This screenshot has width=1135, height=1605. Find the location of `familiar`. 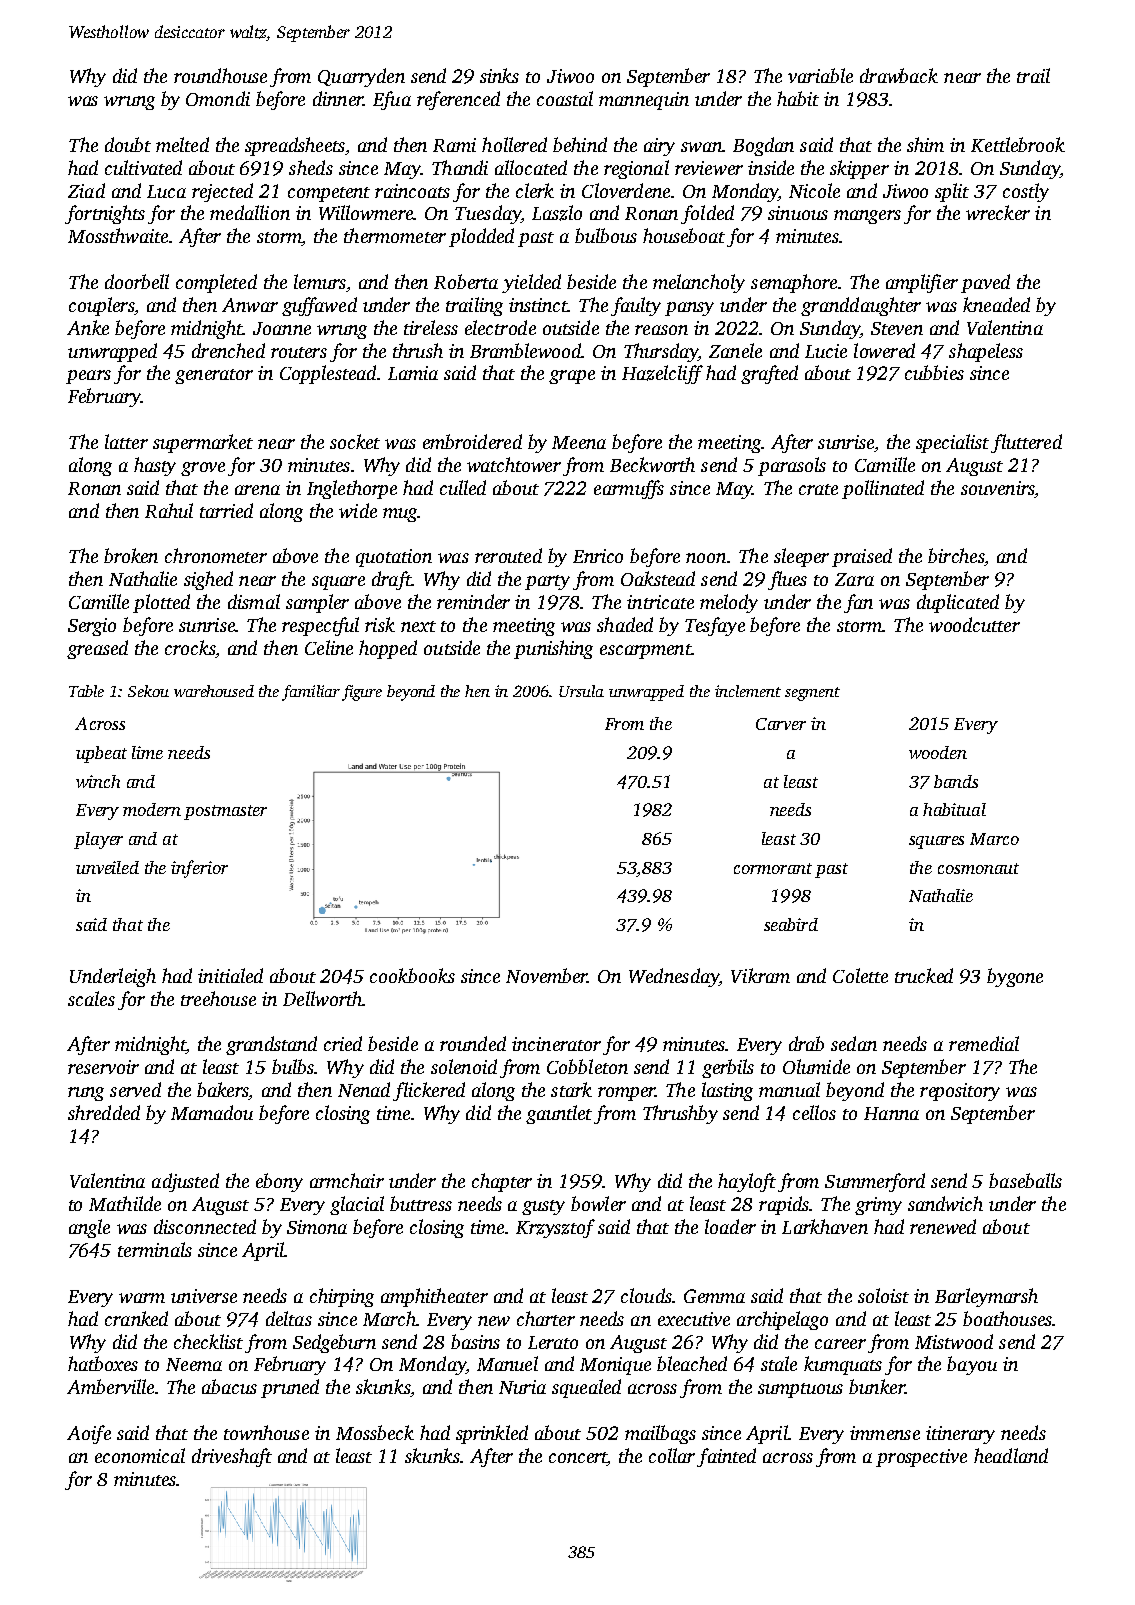

familiar is located at coordinates (311, 693).
